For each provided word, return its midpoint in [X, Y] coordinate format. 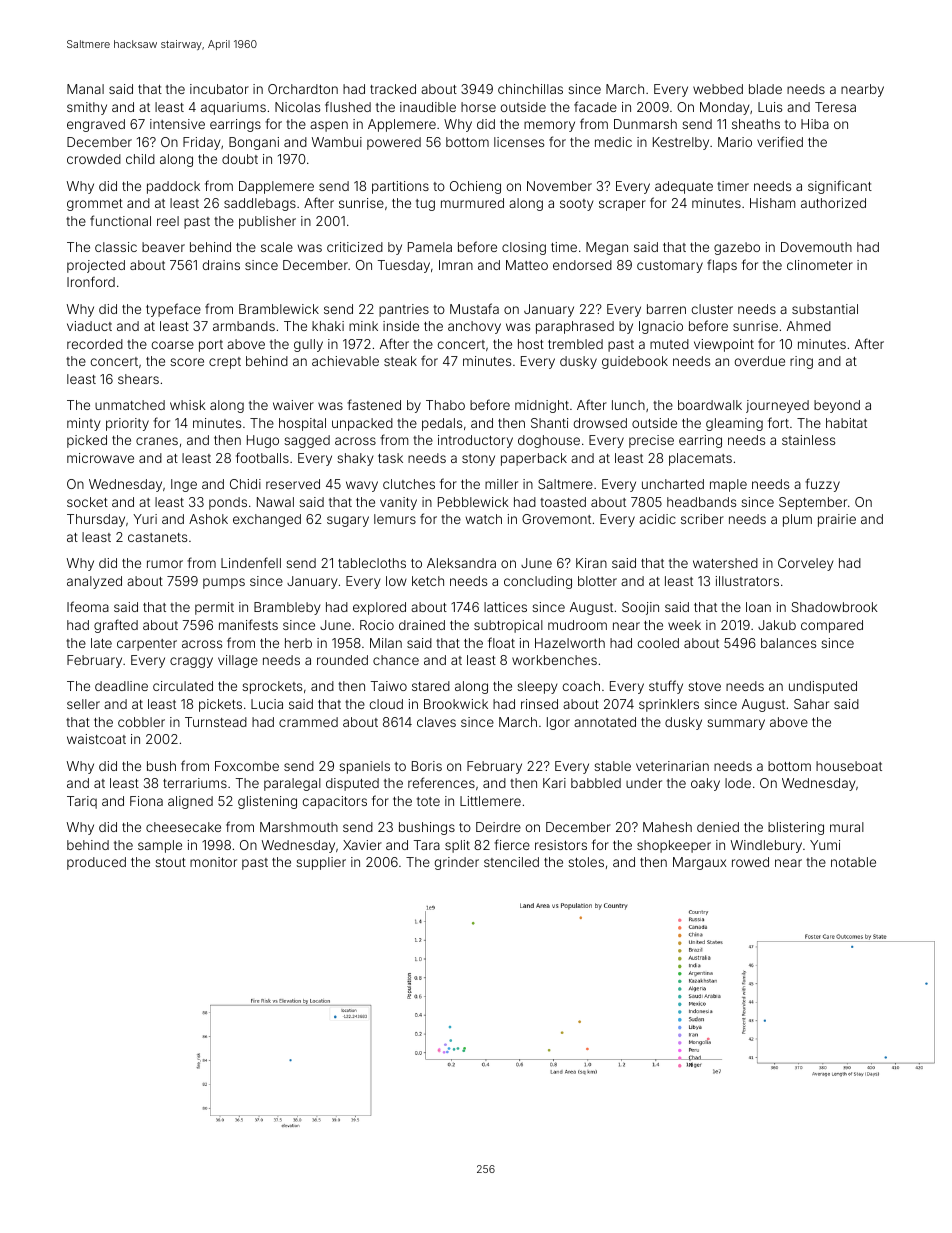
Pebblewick [473, 502]
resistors [561, 845]
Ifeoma [88, 606]
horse [478, 107]
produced [96, 863]
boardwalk [710, 405]
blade [765, 89]
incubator [219, 89]
